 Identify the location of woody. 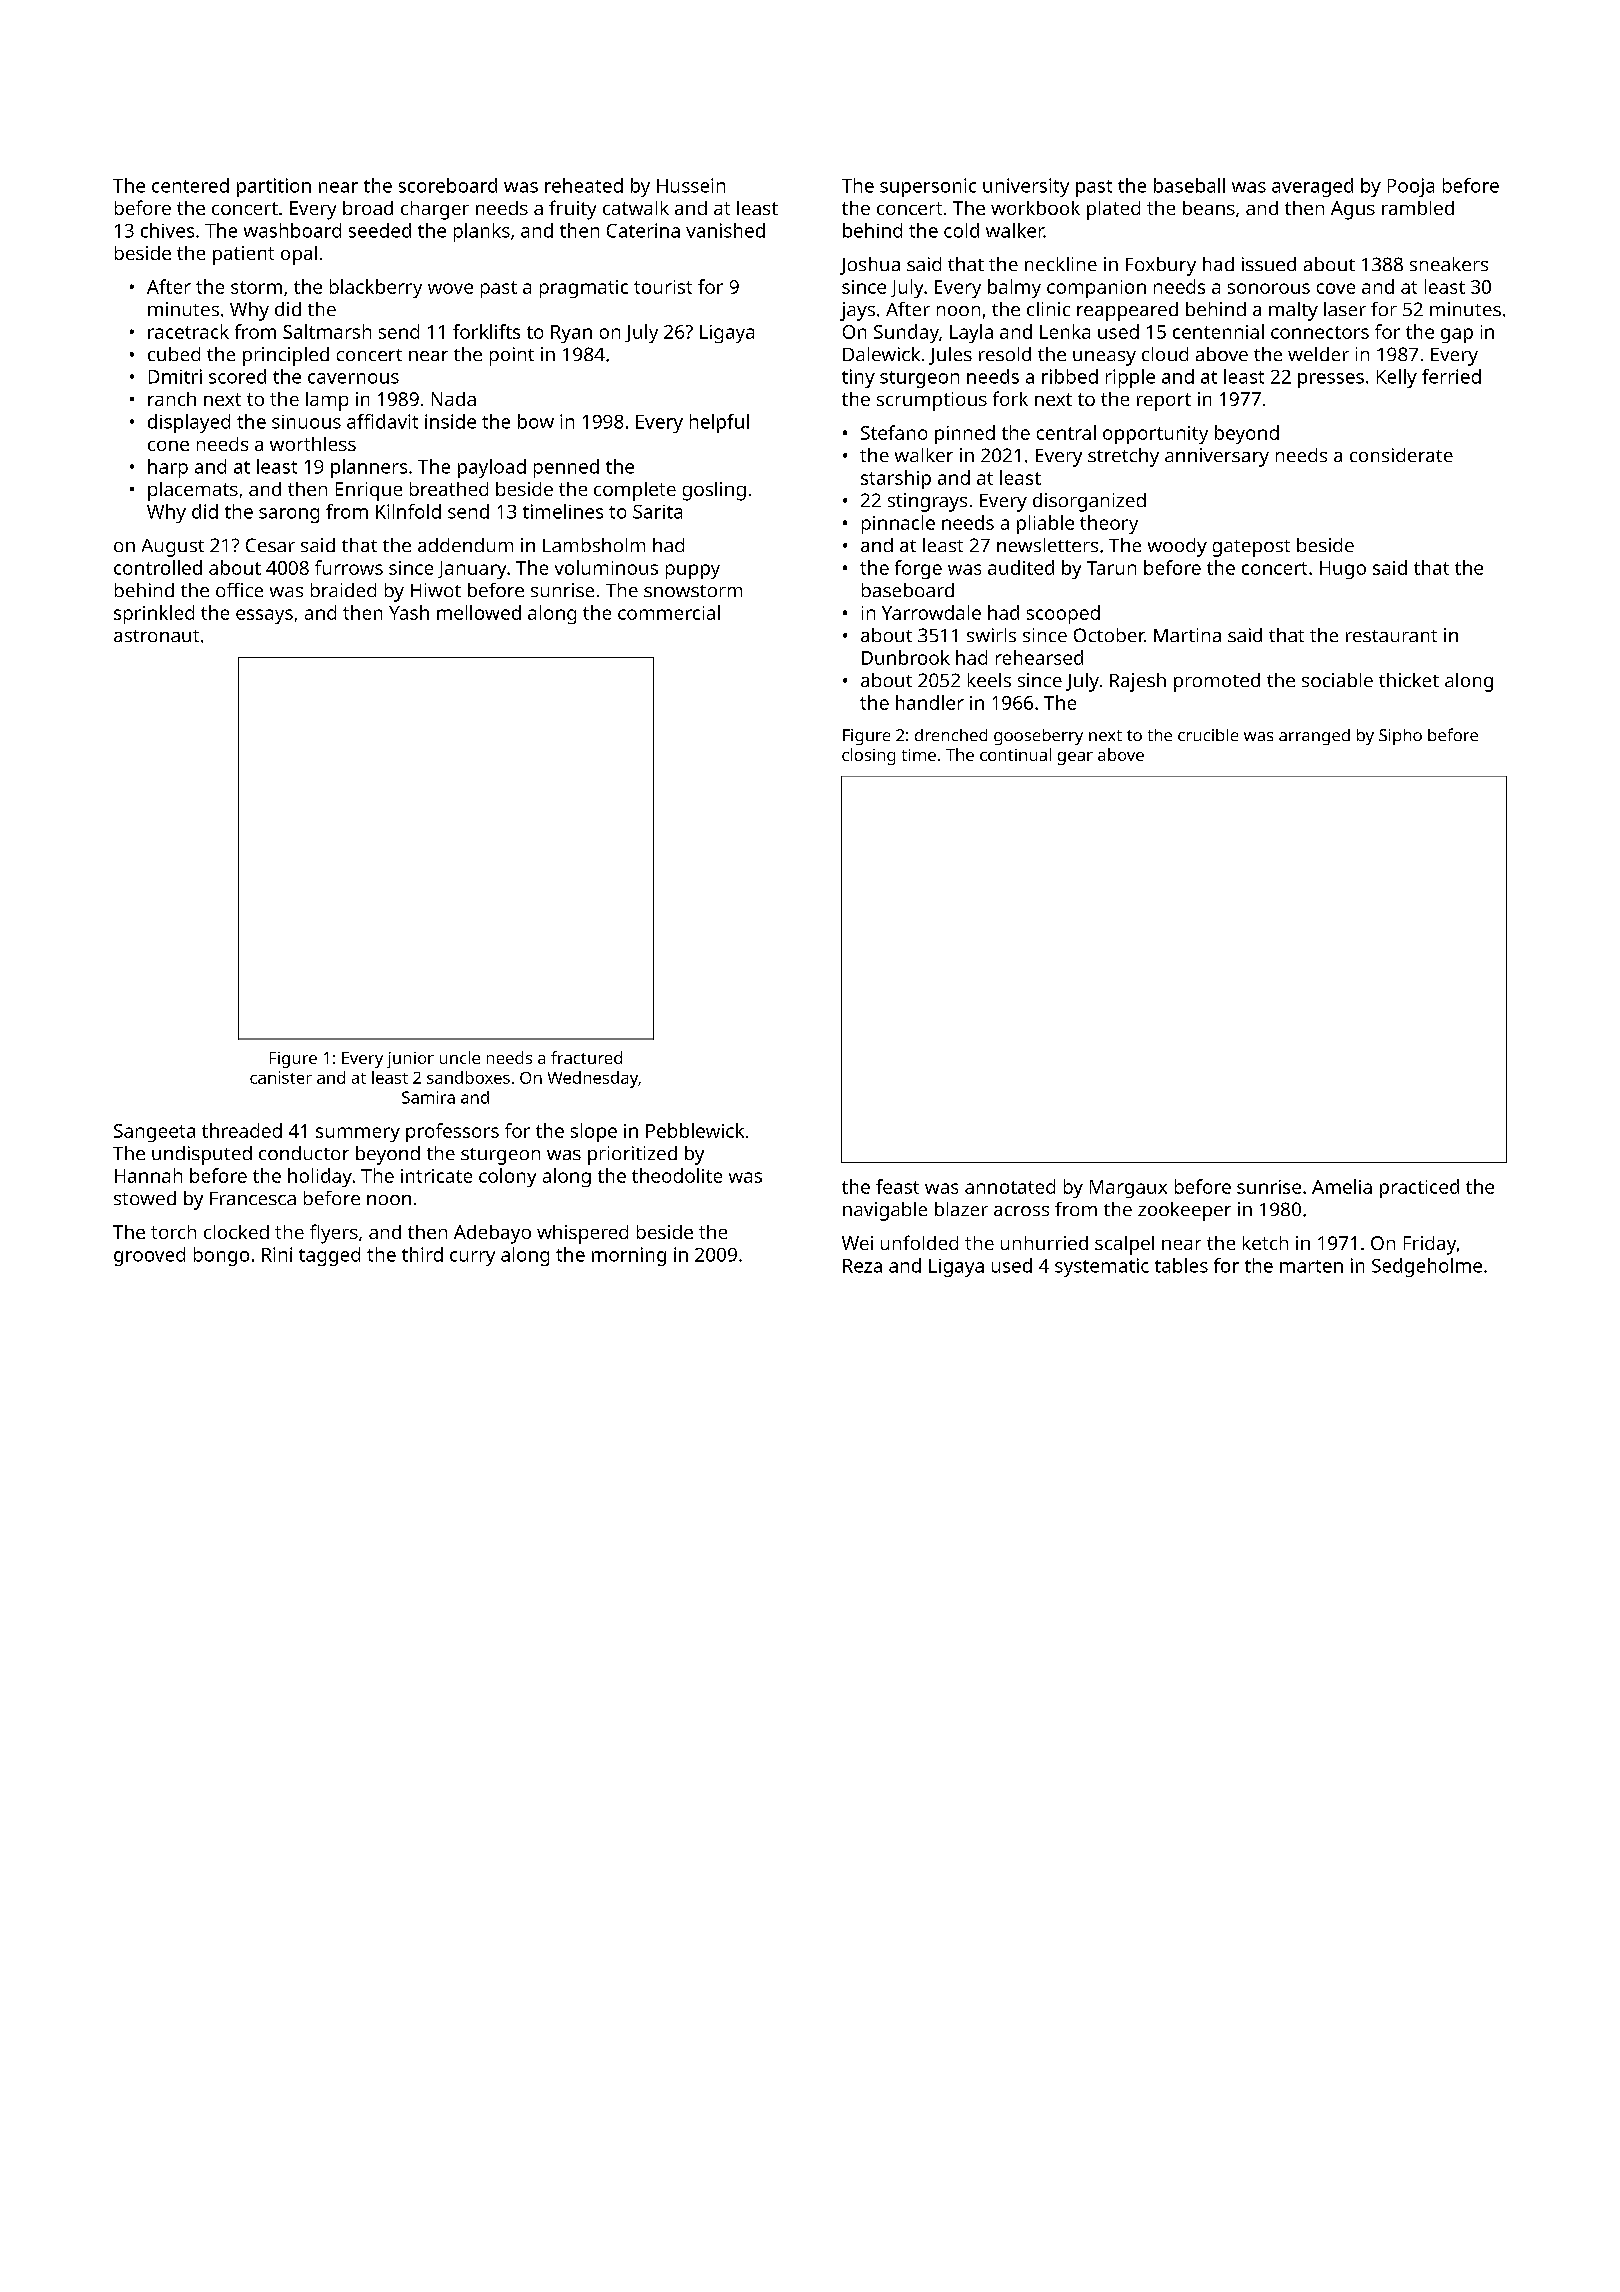
(1177, 547).
